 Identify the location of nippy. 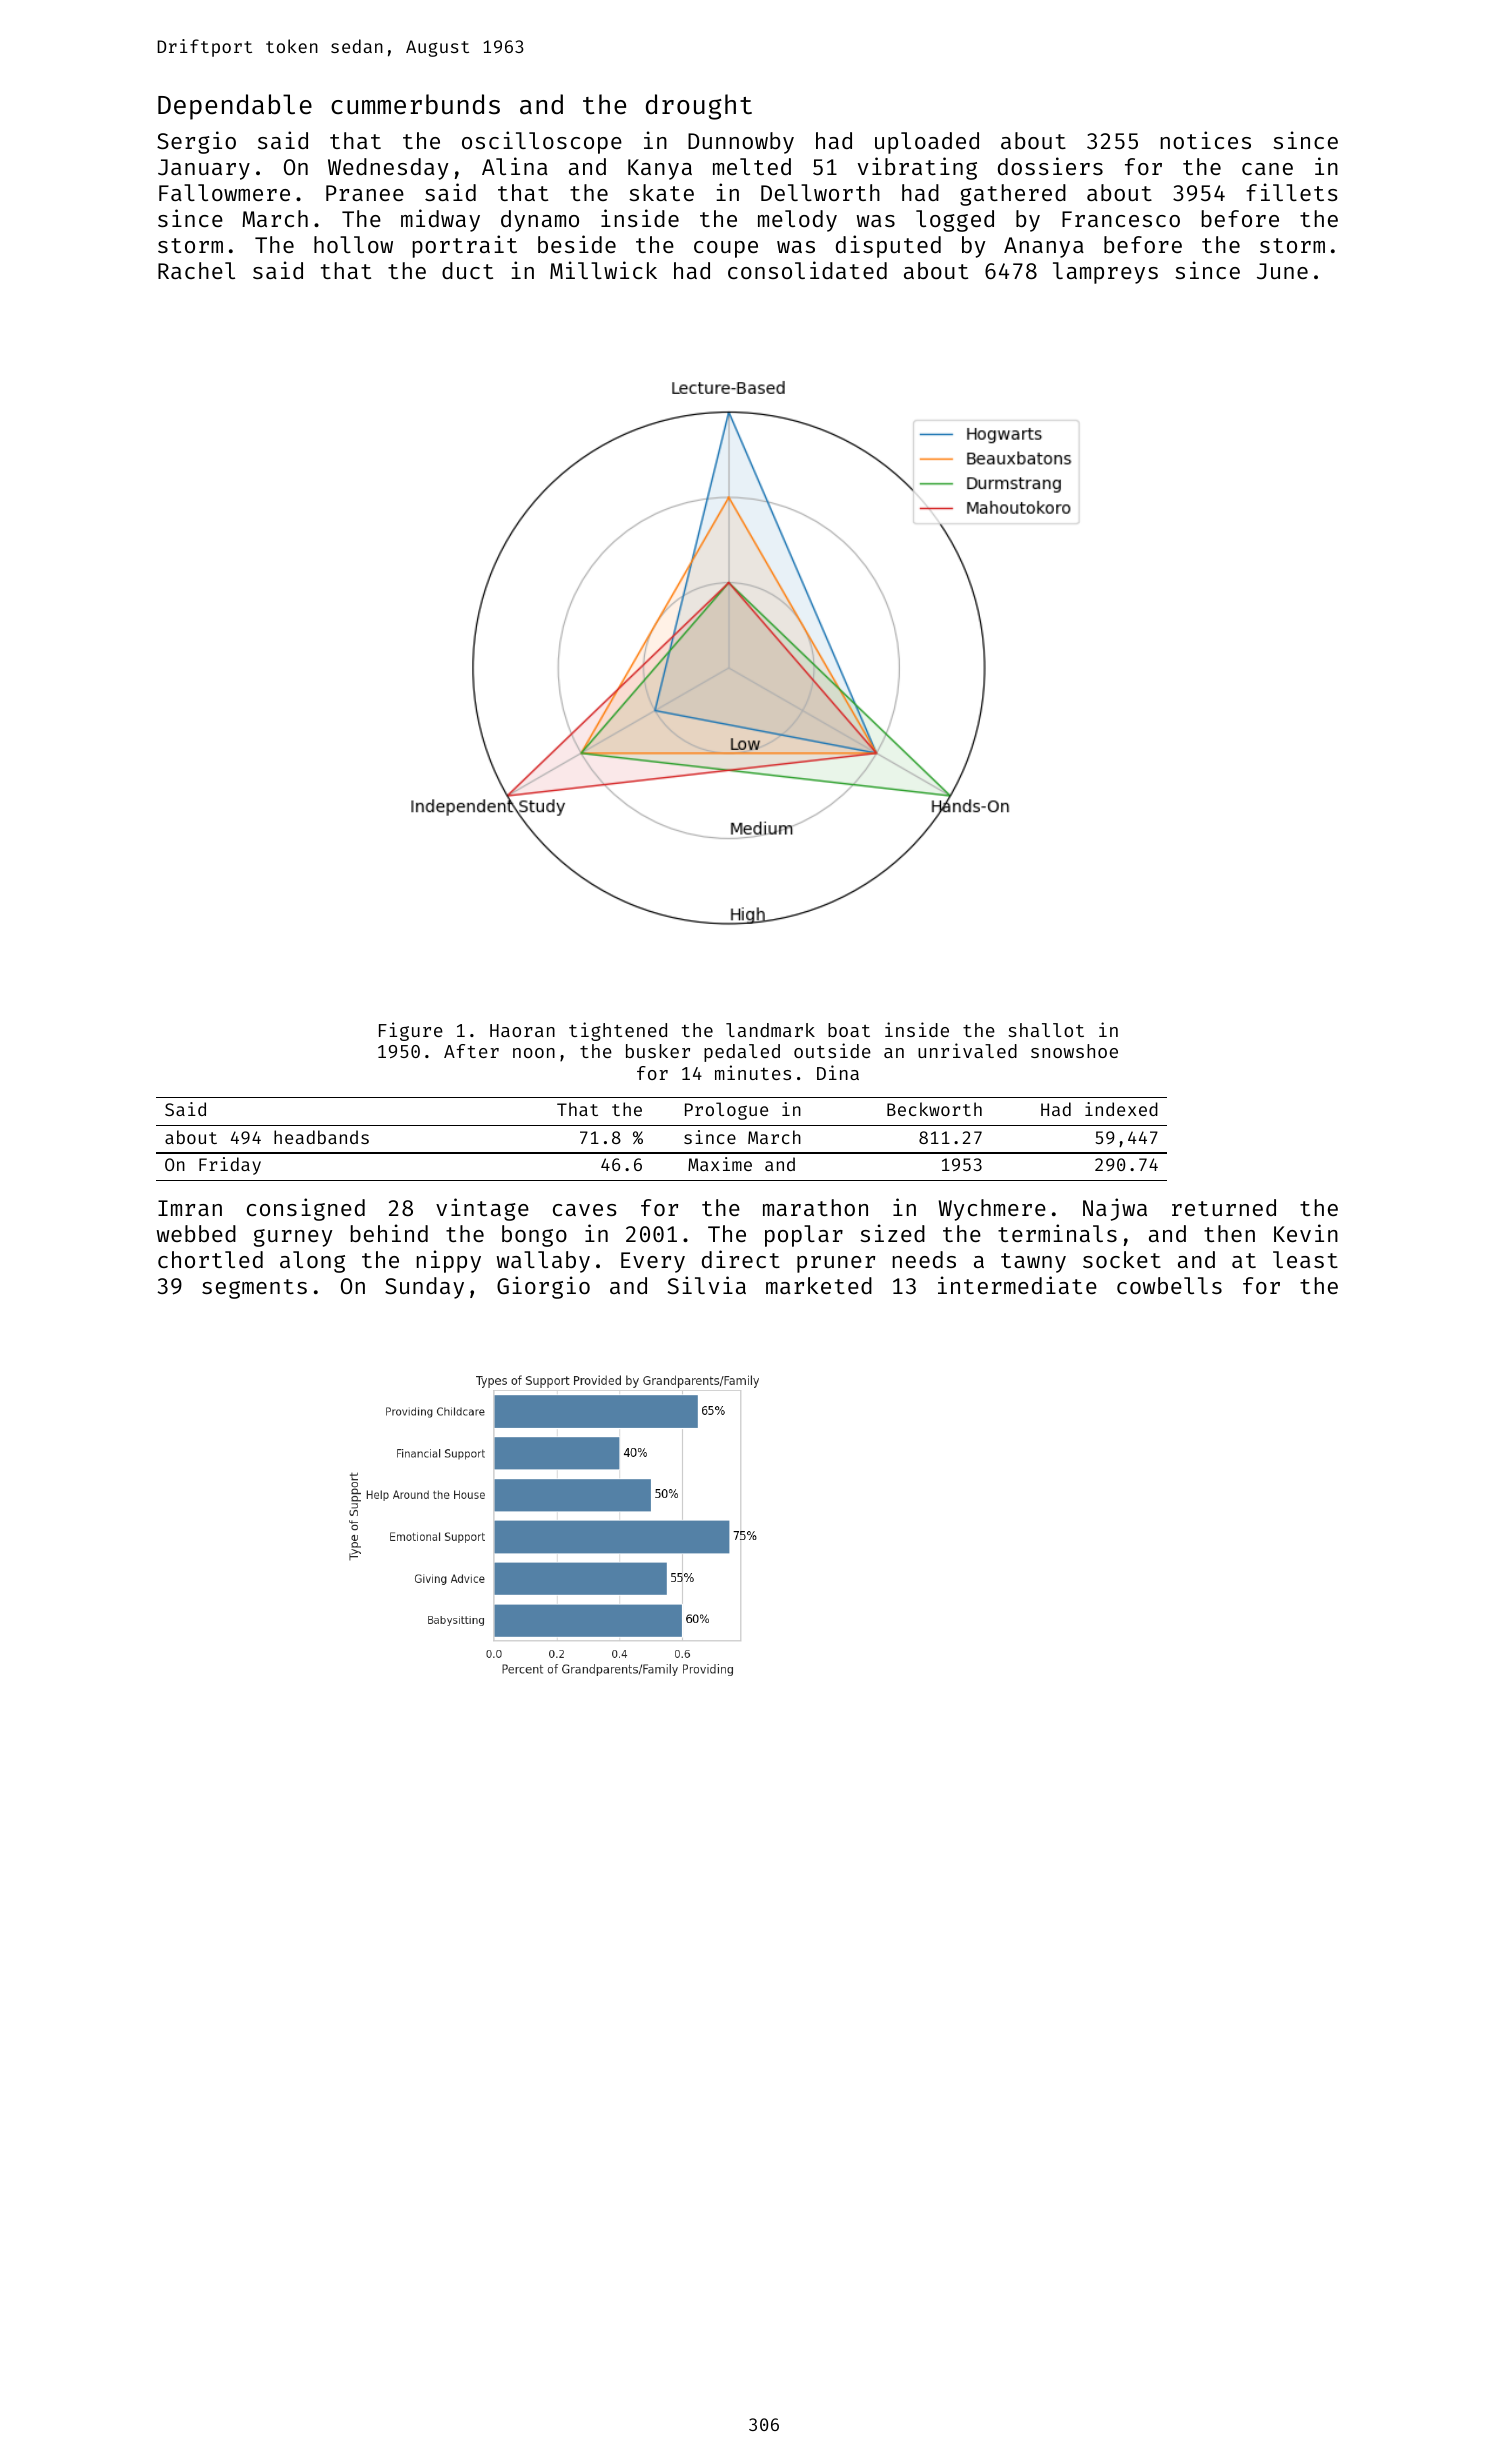
(449, 1261).
